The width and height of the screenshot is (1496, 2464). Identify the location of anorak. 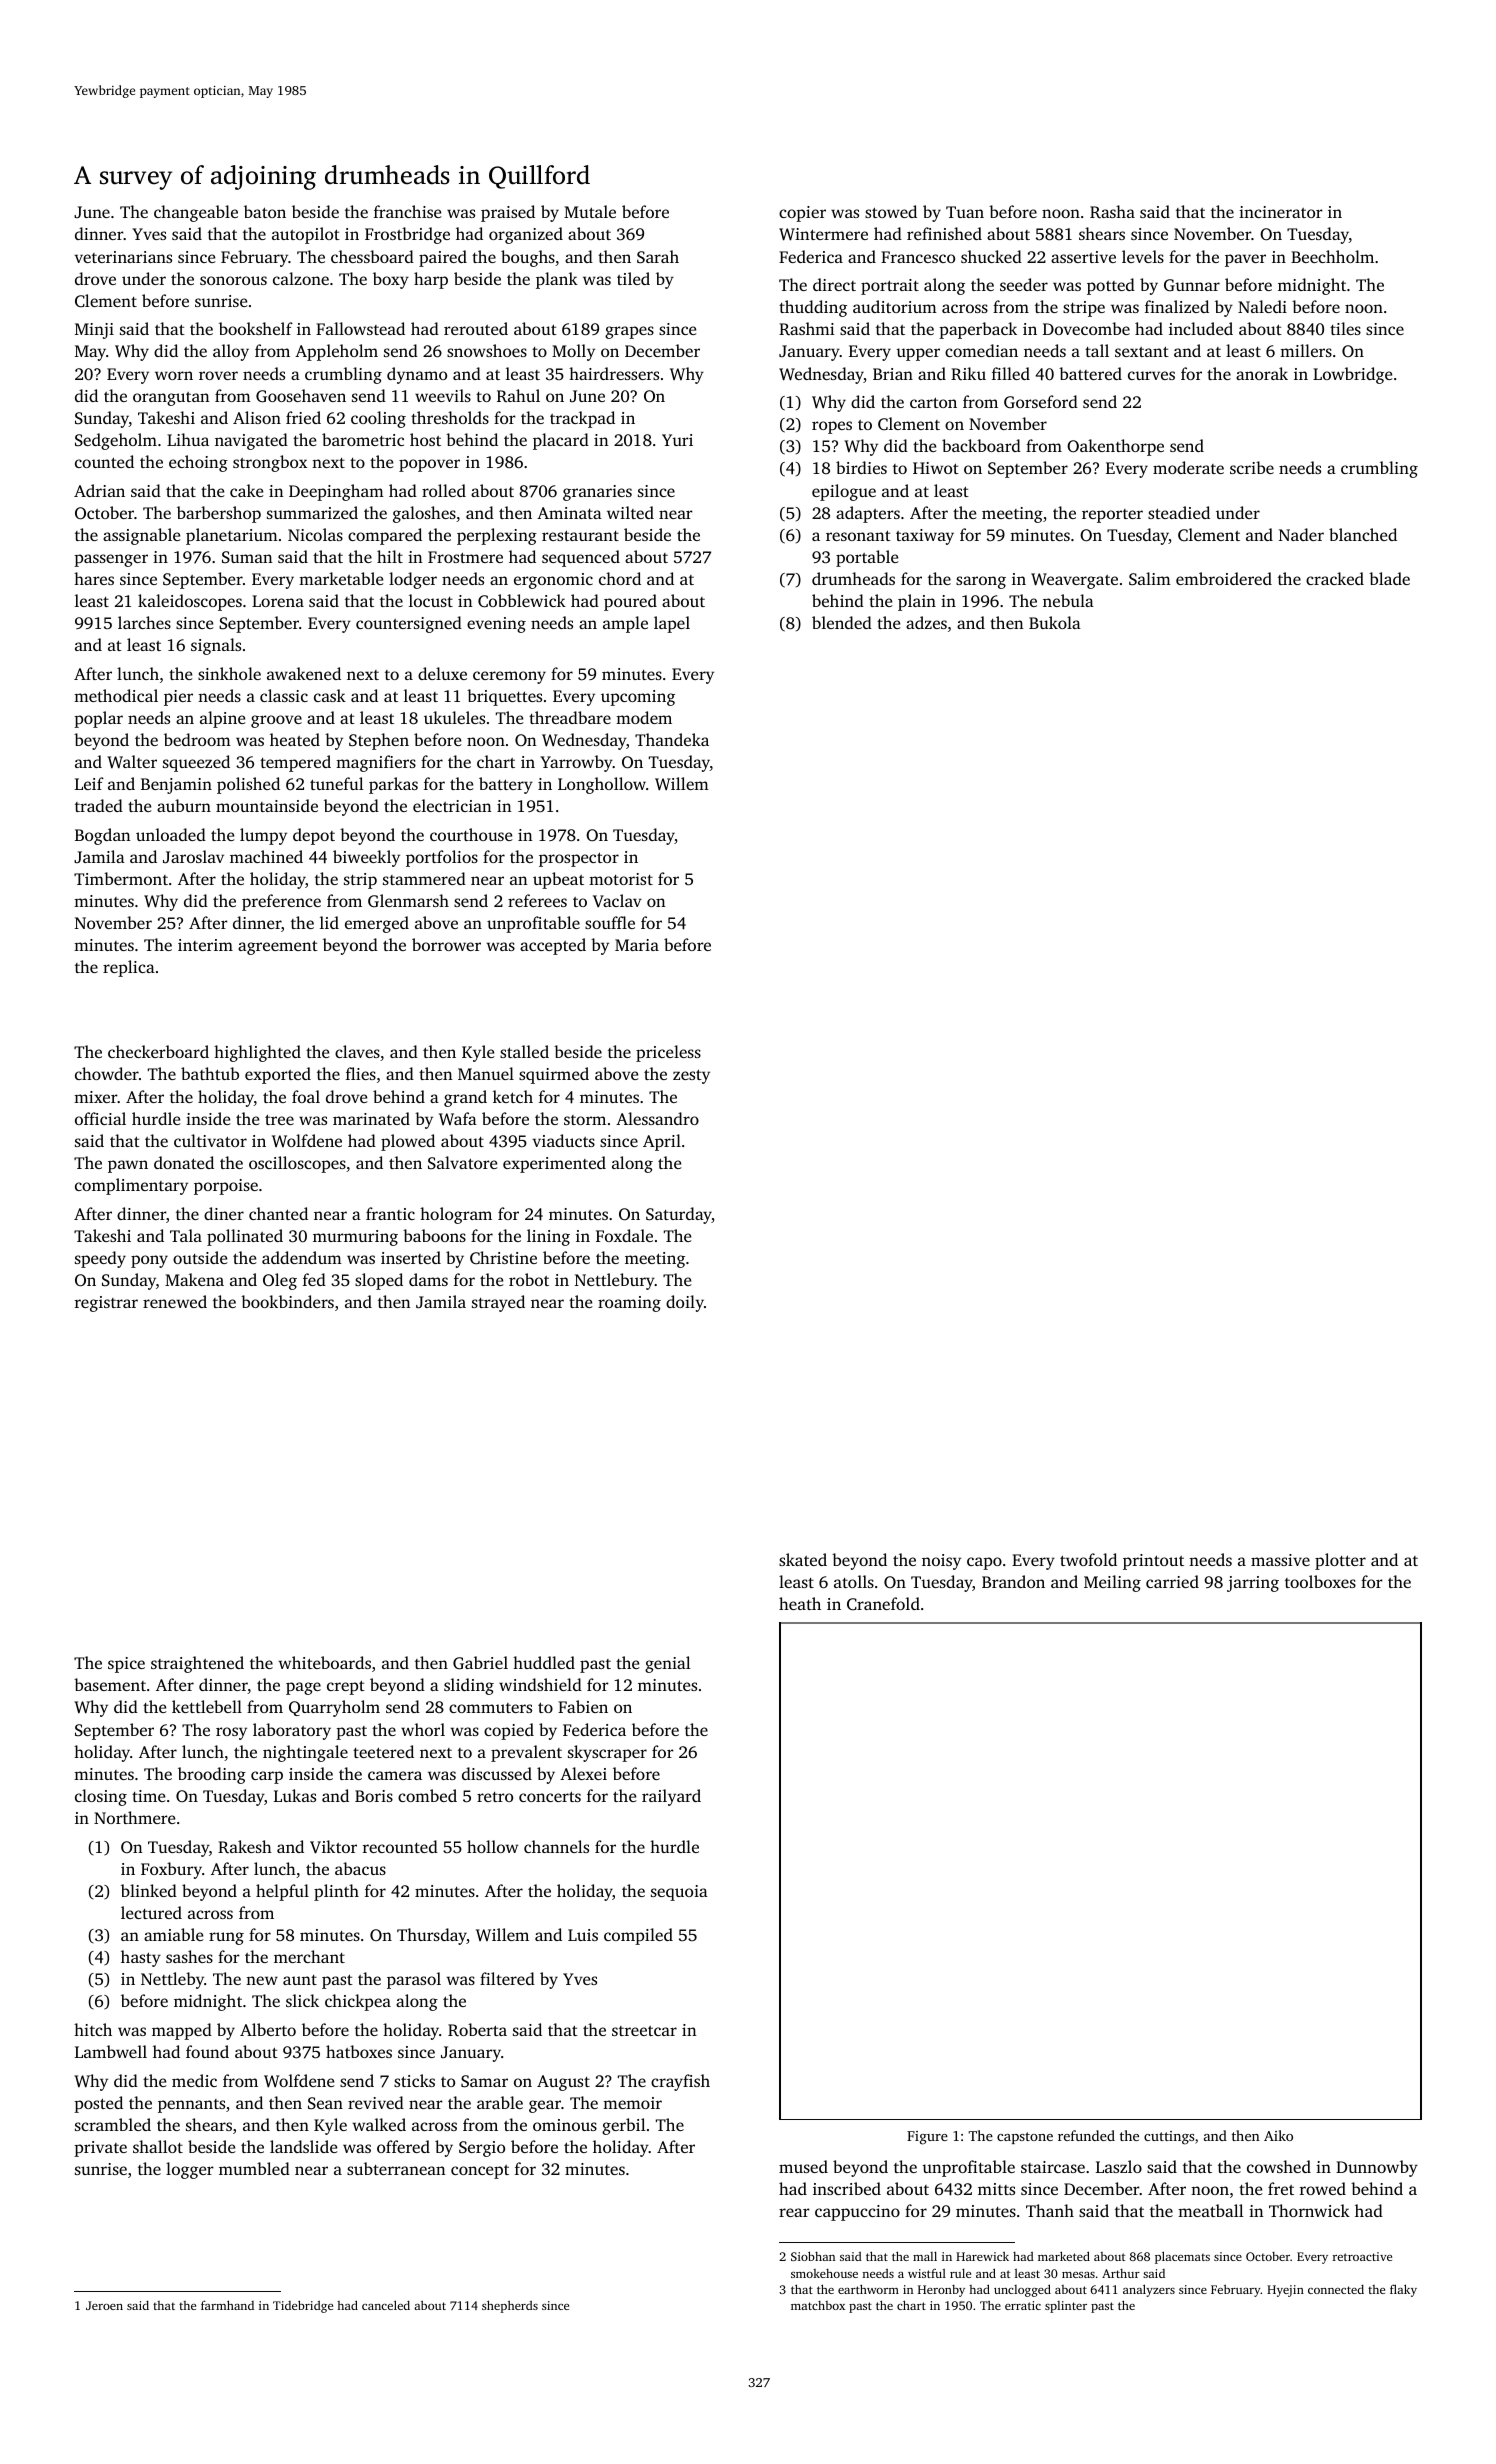
(1262, 373).
